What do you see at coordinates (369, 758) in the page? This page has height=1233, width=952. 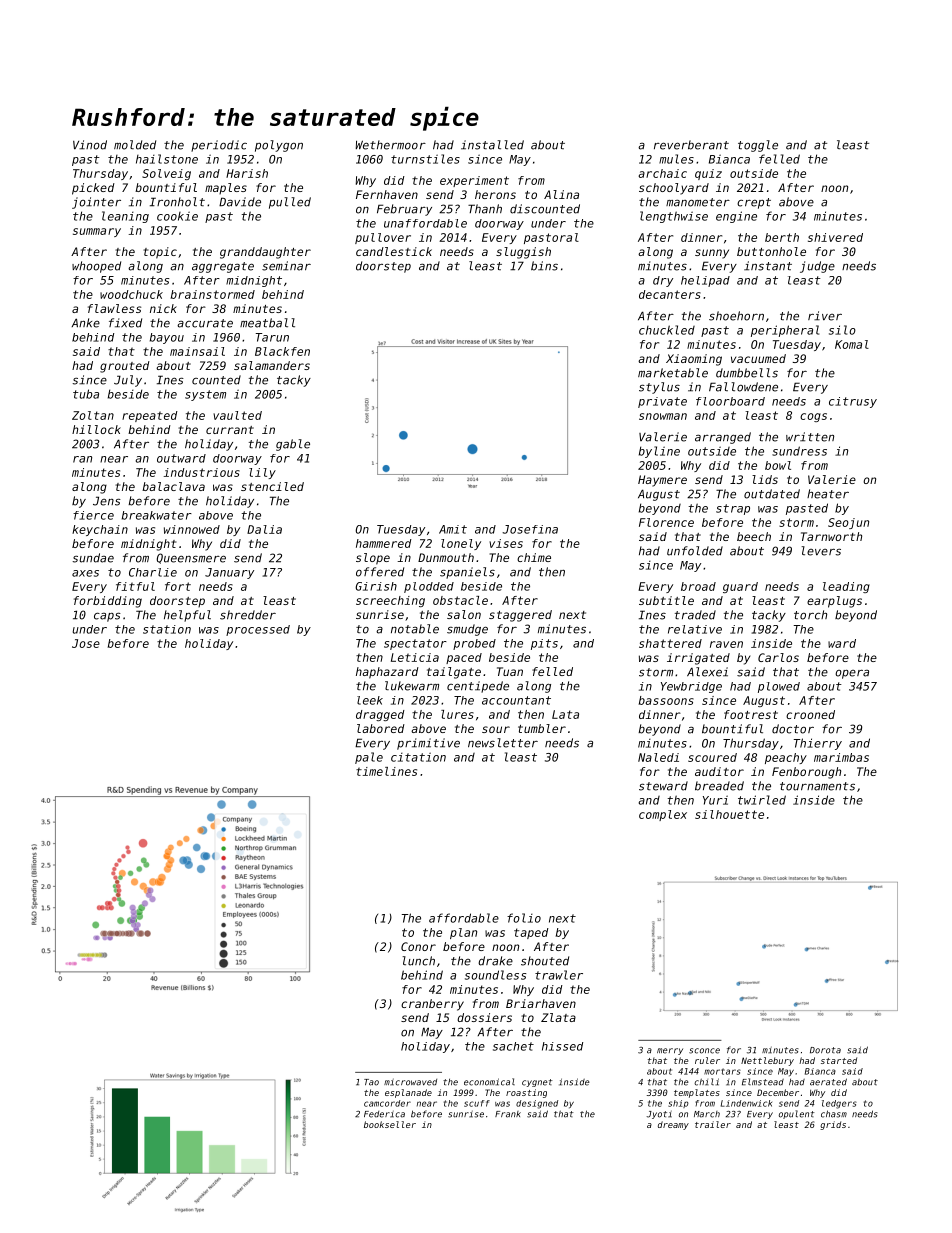 I see `pale` at bounding box center [369, 758].
